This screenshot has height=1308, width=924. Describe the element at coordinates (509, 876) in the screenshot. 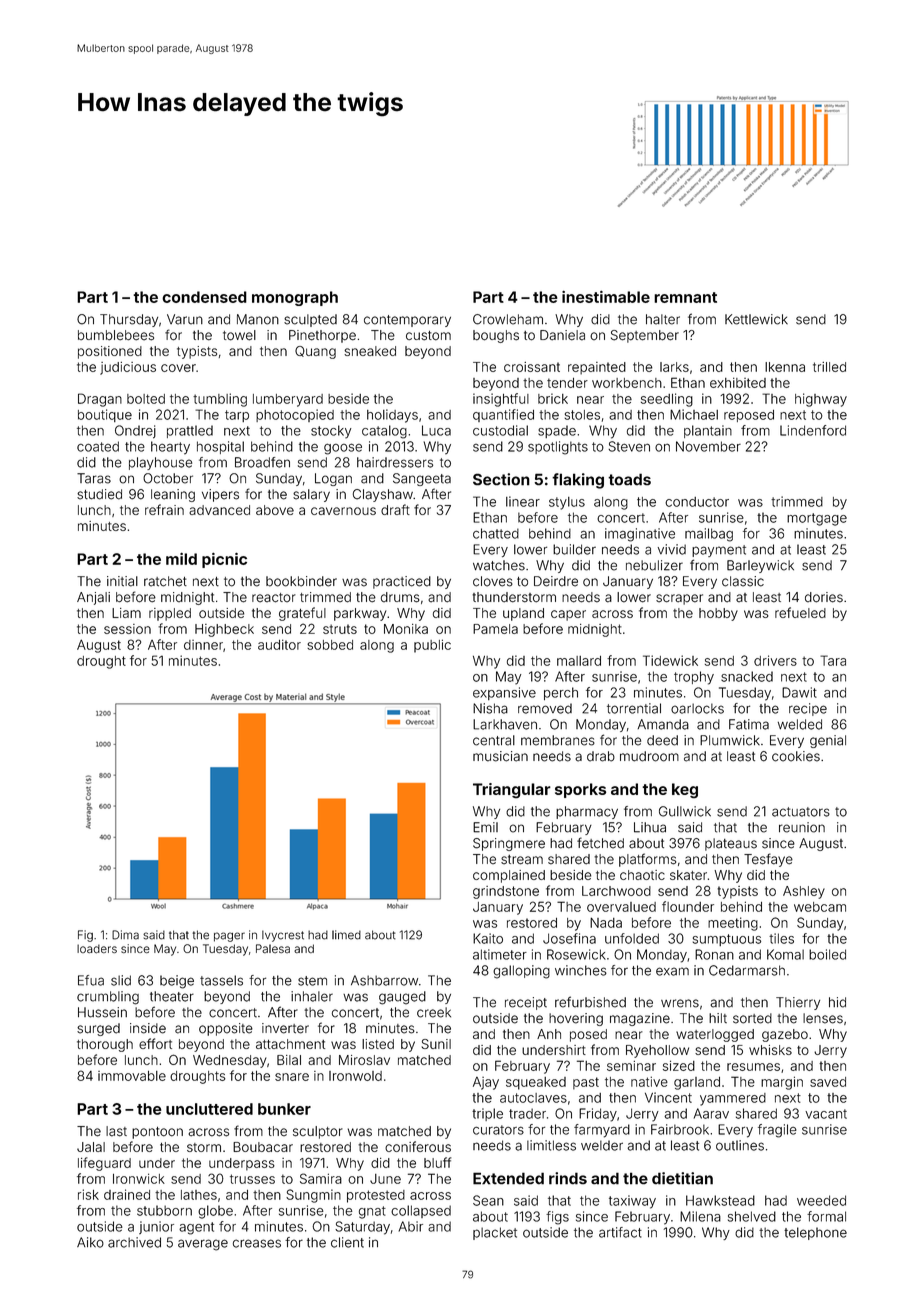

I see `complained` at that location.
